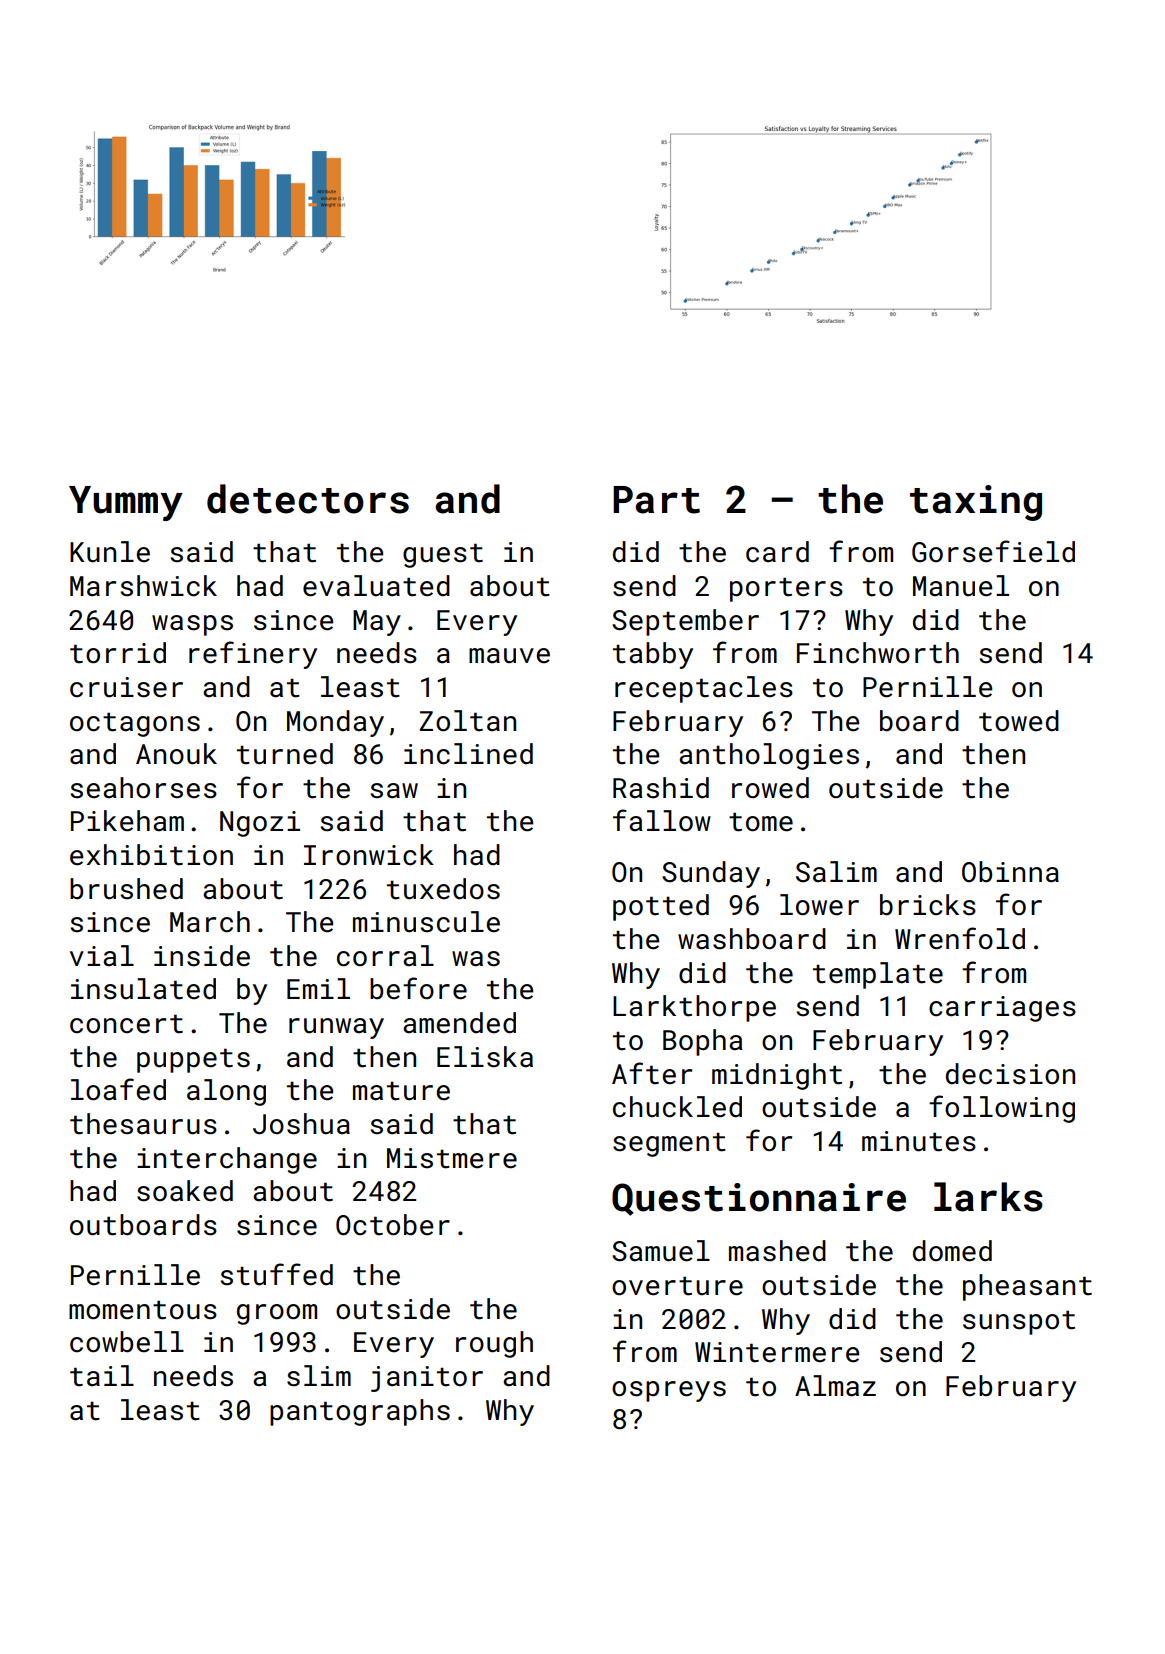 The height and width of the document is (1654, 1165). What do you see at coordinates (485, 1057) in the document?
I see `Eliska` at bounding box center [485, 1057].
